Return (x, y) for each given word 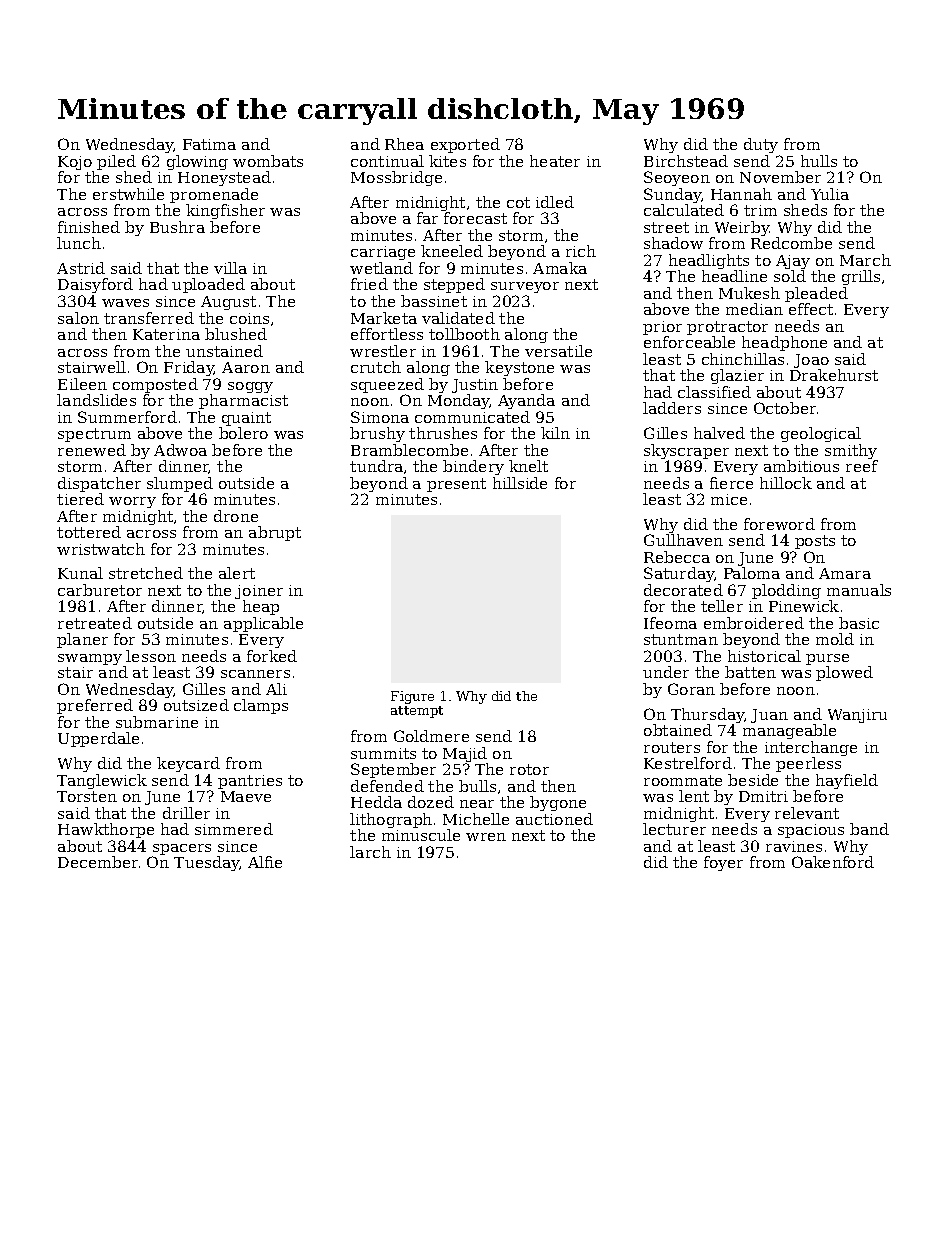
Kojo (75, 163)
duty (761, 145)
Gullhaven (683, 540)
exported (465, 145)
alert (237, 573)
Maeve (246, 796)
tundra (376, 466)
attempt (417, 712)
